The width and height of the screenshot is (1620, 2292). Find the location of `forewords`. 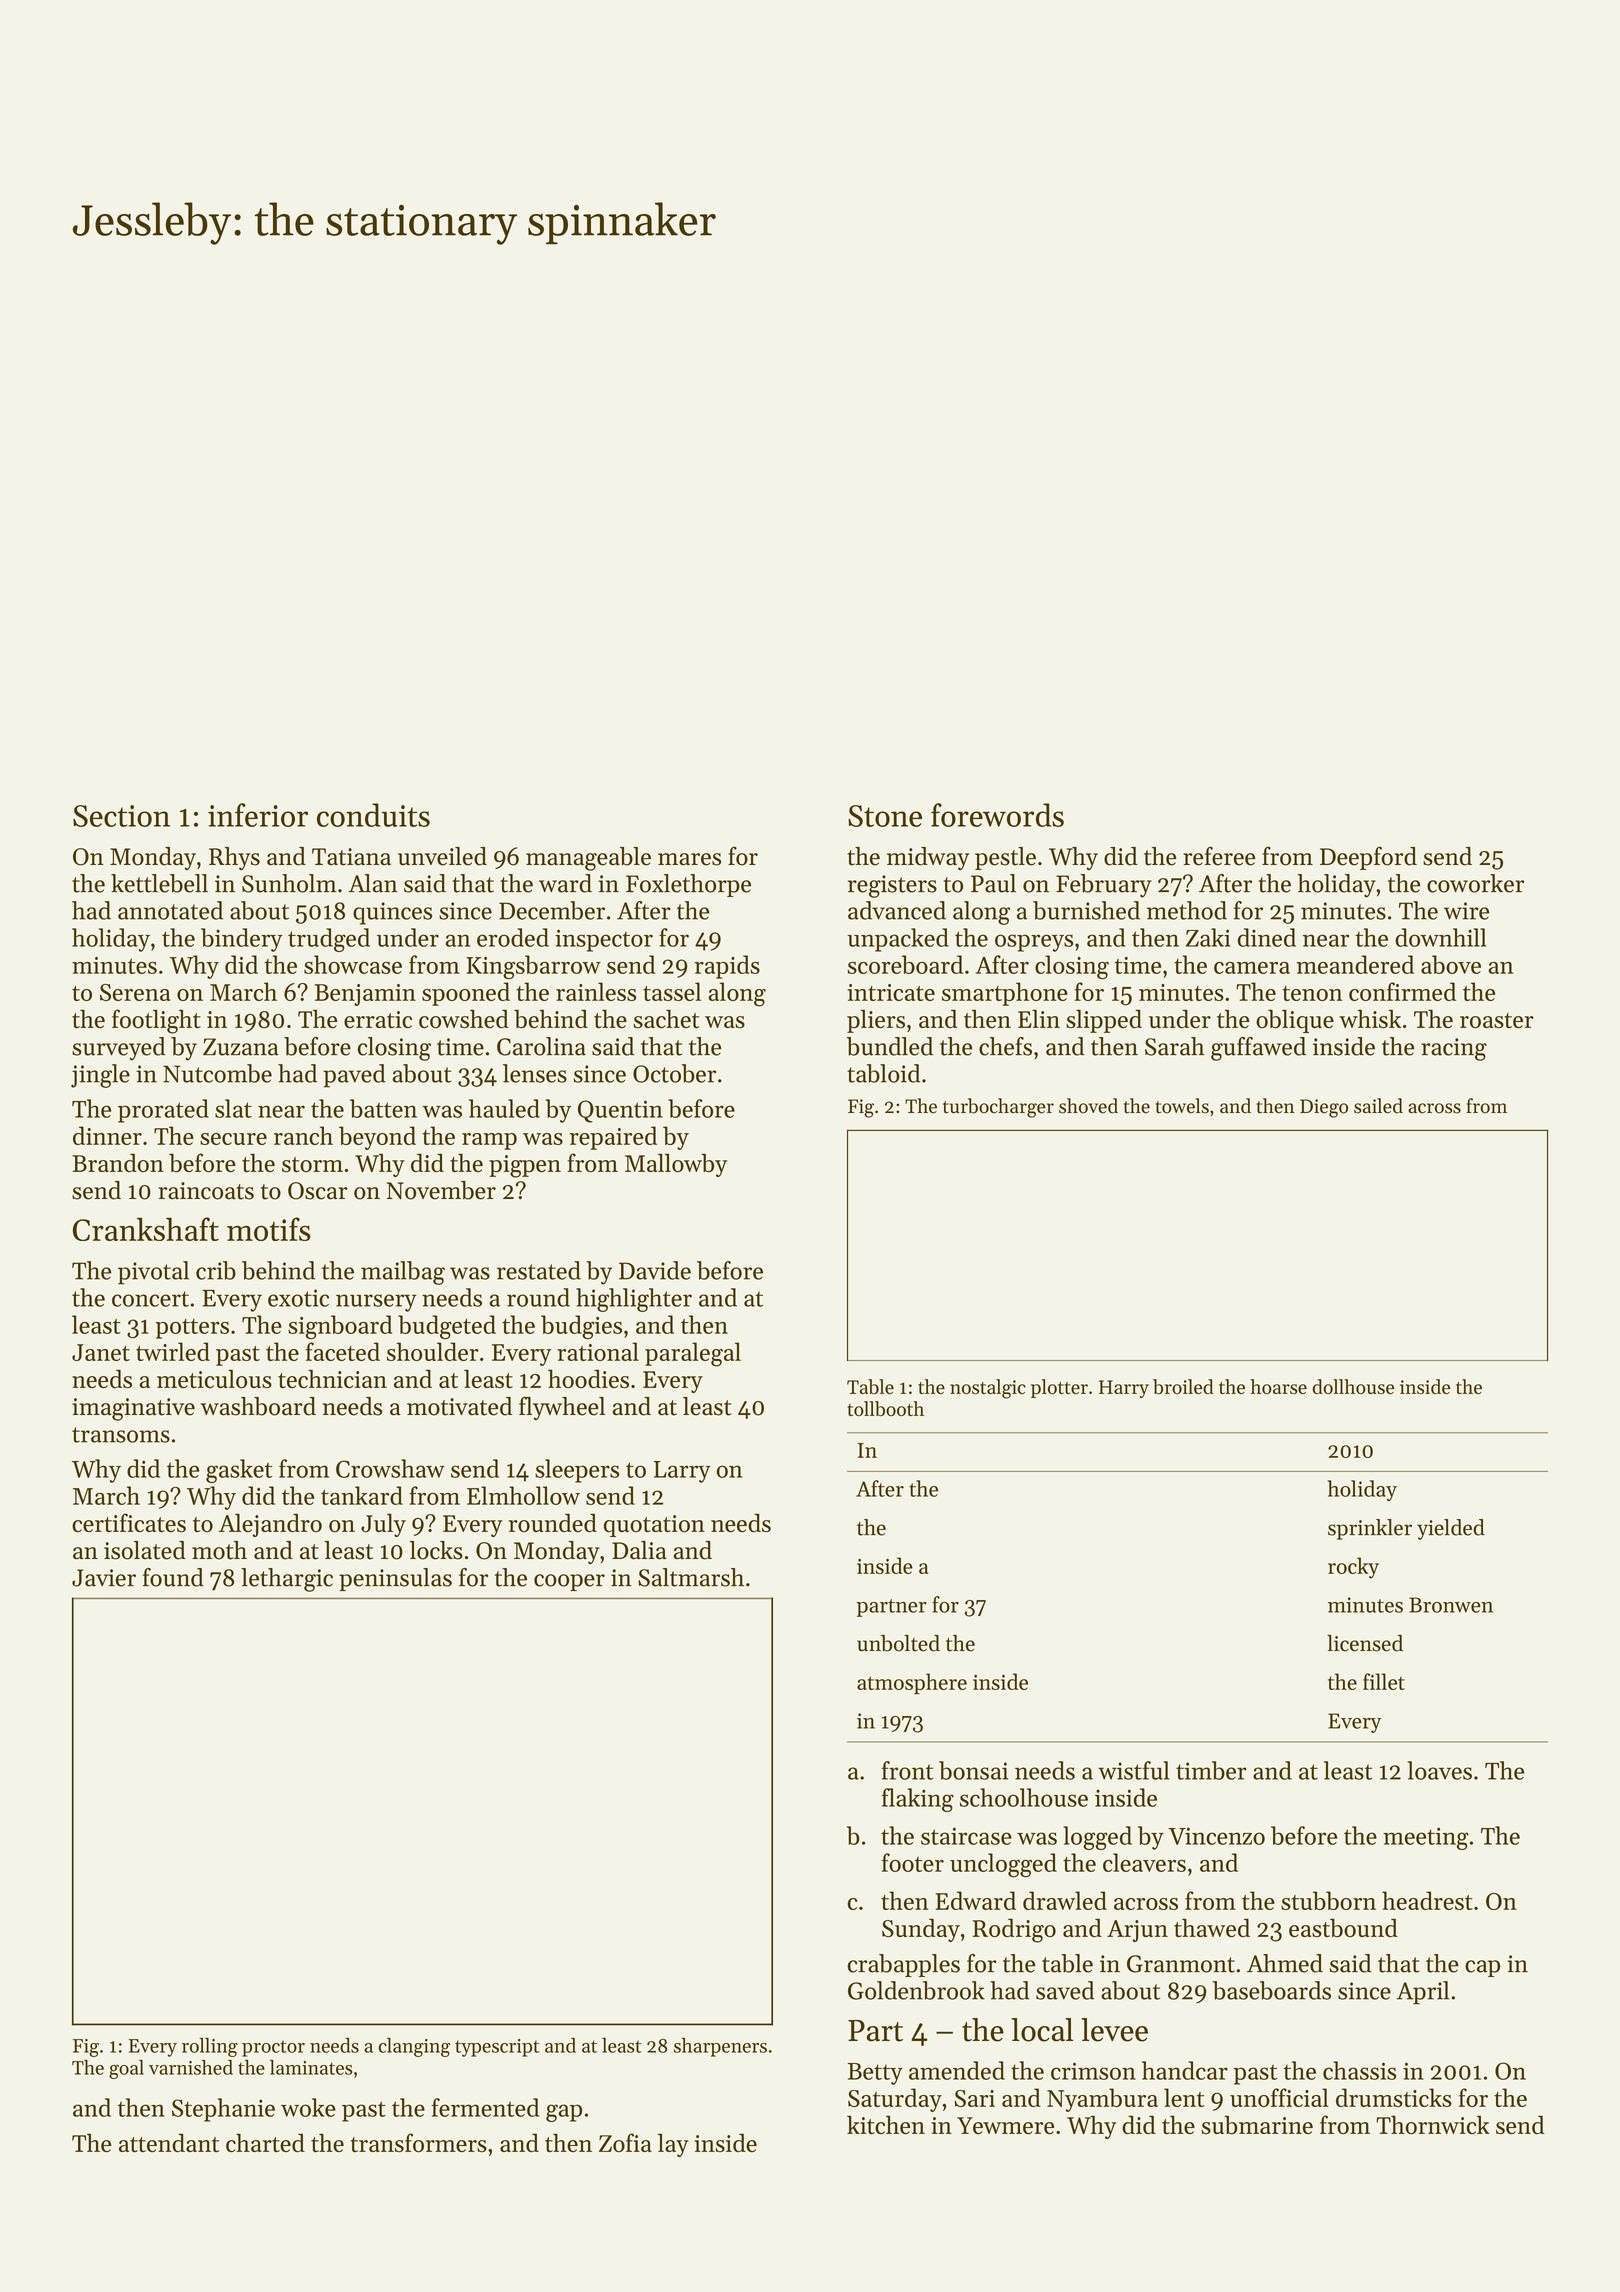

forewords is located at coordinates (997, 815).
